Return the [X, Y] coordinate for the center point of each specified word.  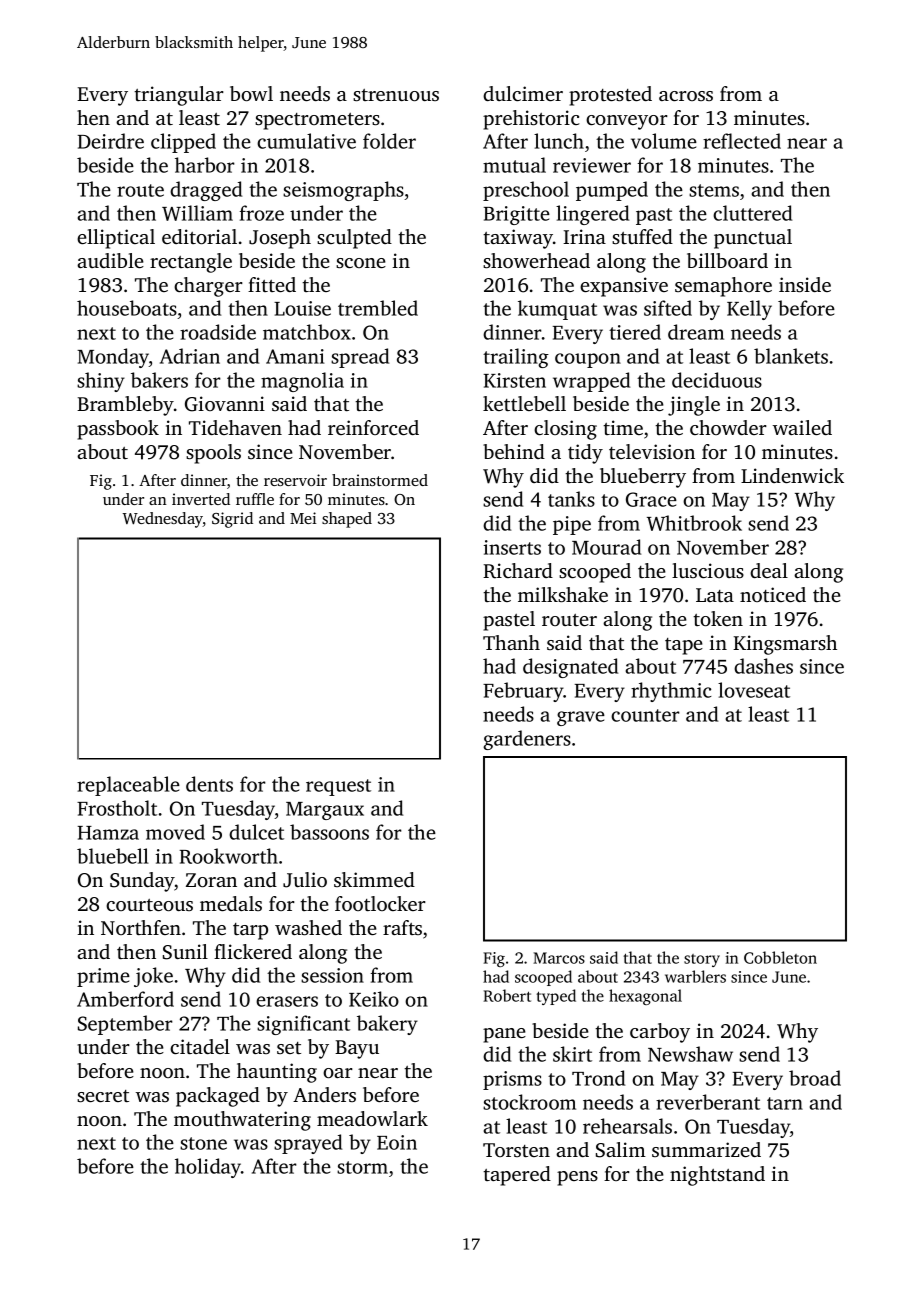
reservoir [295, 480]
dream [696, 332]
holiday [208, 1168]
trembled [378, 308]
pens [577, 1178]
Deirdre [111, 141]
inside [805, 284]
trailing [516, 358]
